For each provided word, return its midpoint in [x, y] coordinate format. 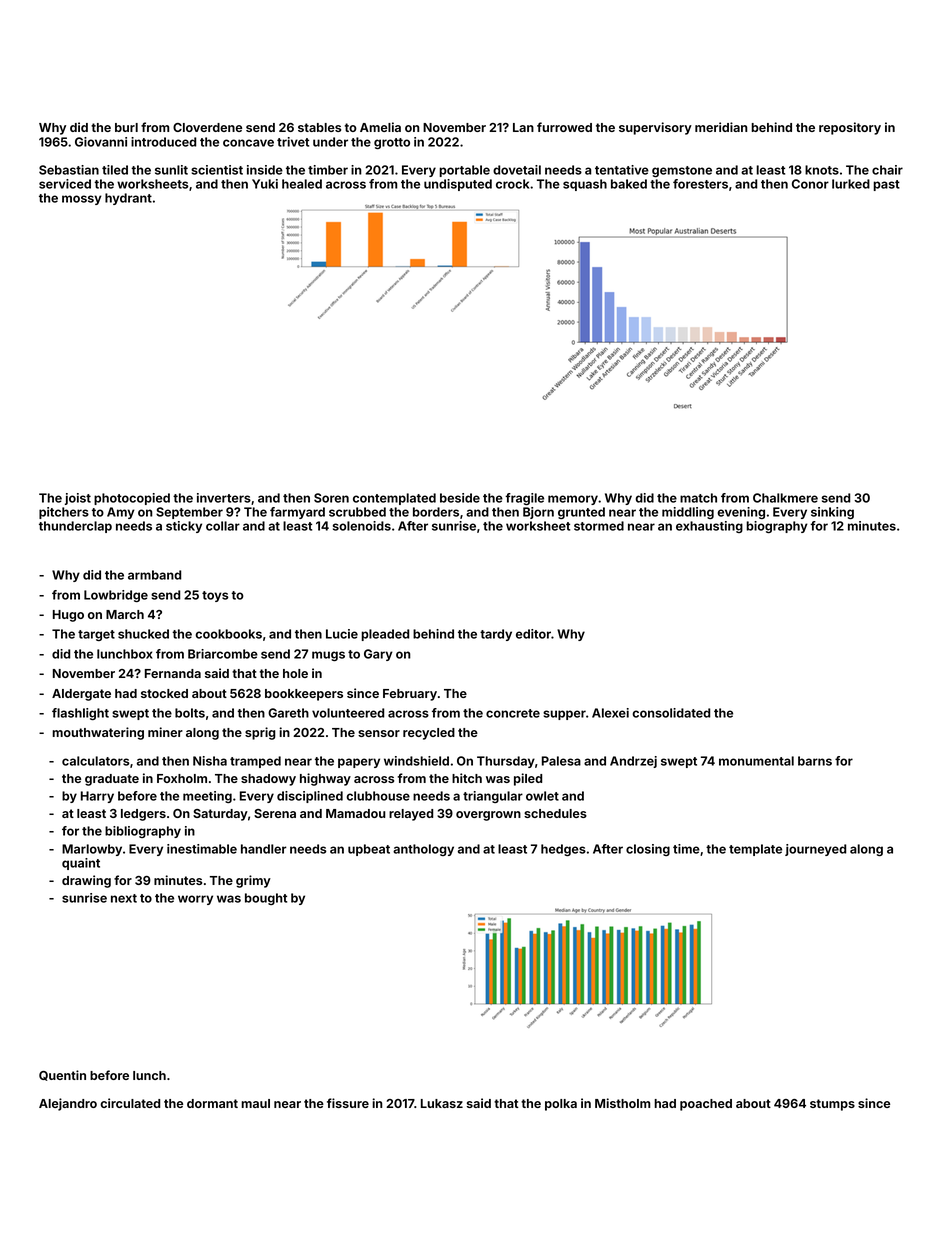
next [124, 898]
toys [215, 596]
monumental [756, 761]
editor [533, 634]
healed [302, 184]
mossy [82, 200]
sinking [832, 513]
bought [266, 899]
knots [822, 170]
